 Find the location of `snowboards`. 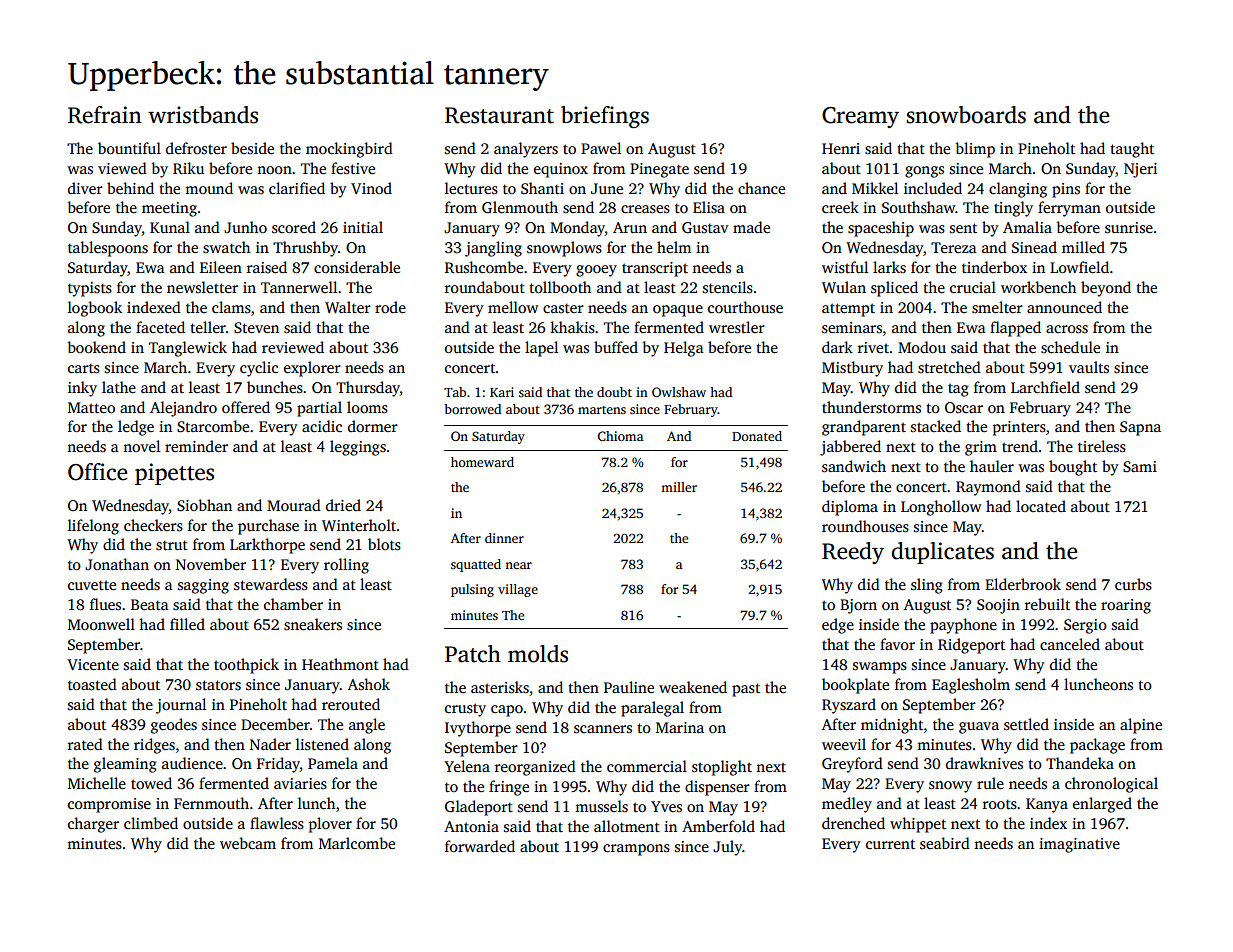

snowboards is located at coordinates (966, 115).
